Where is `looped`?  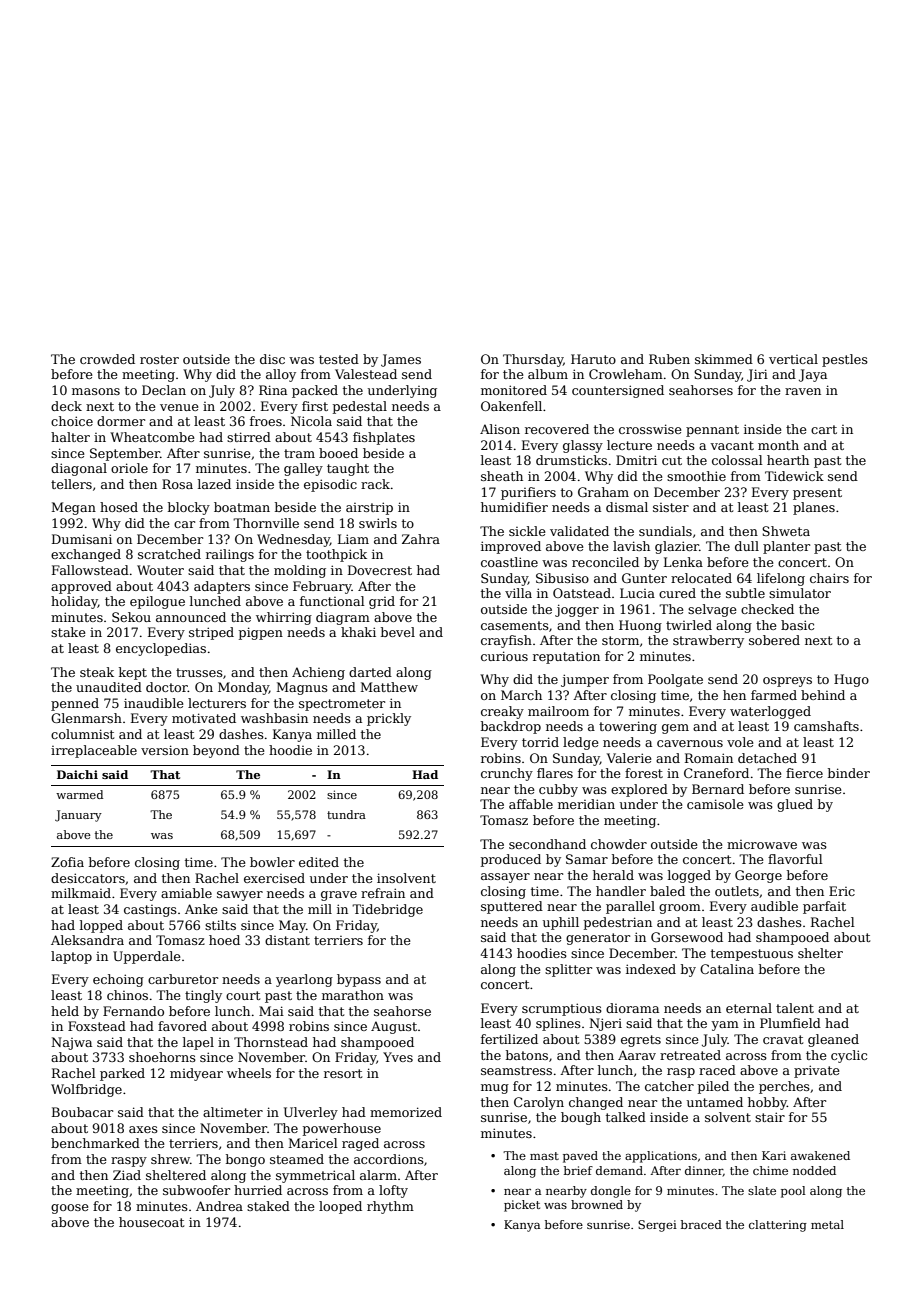
looped is located at coordinates (340, 1207).
